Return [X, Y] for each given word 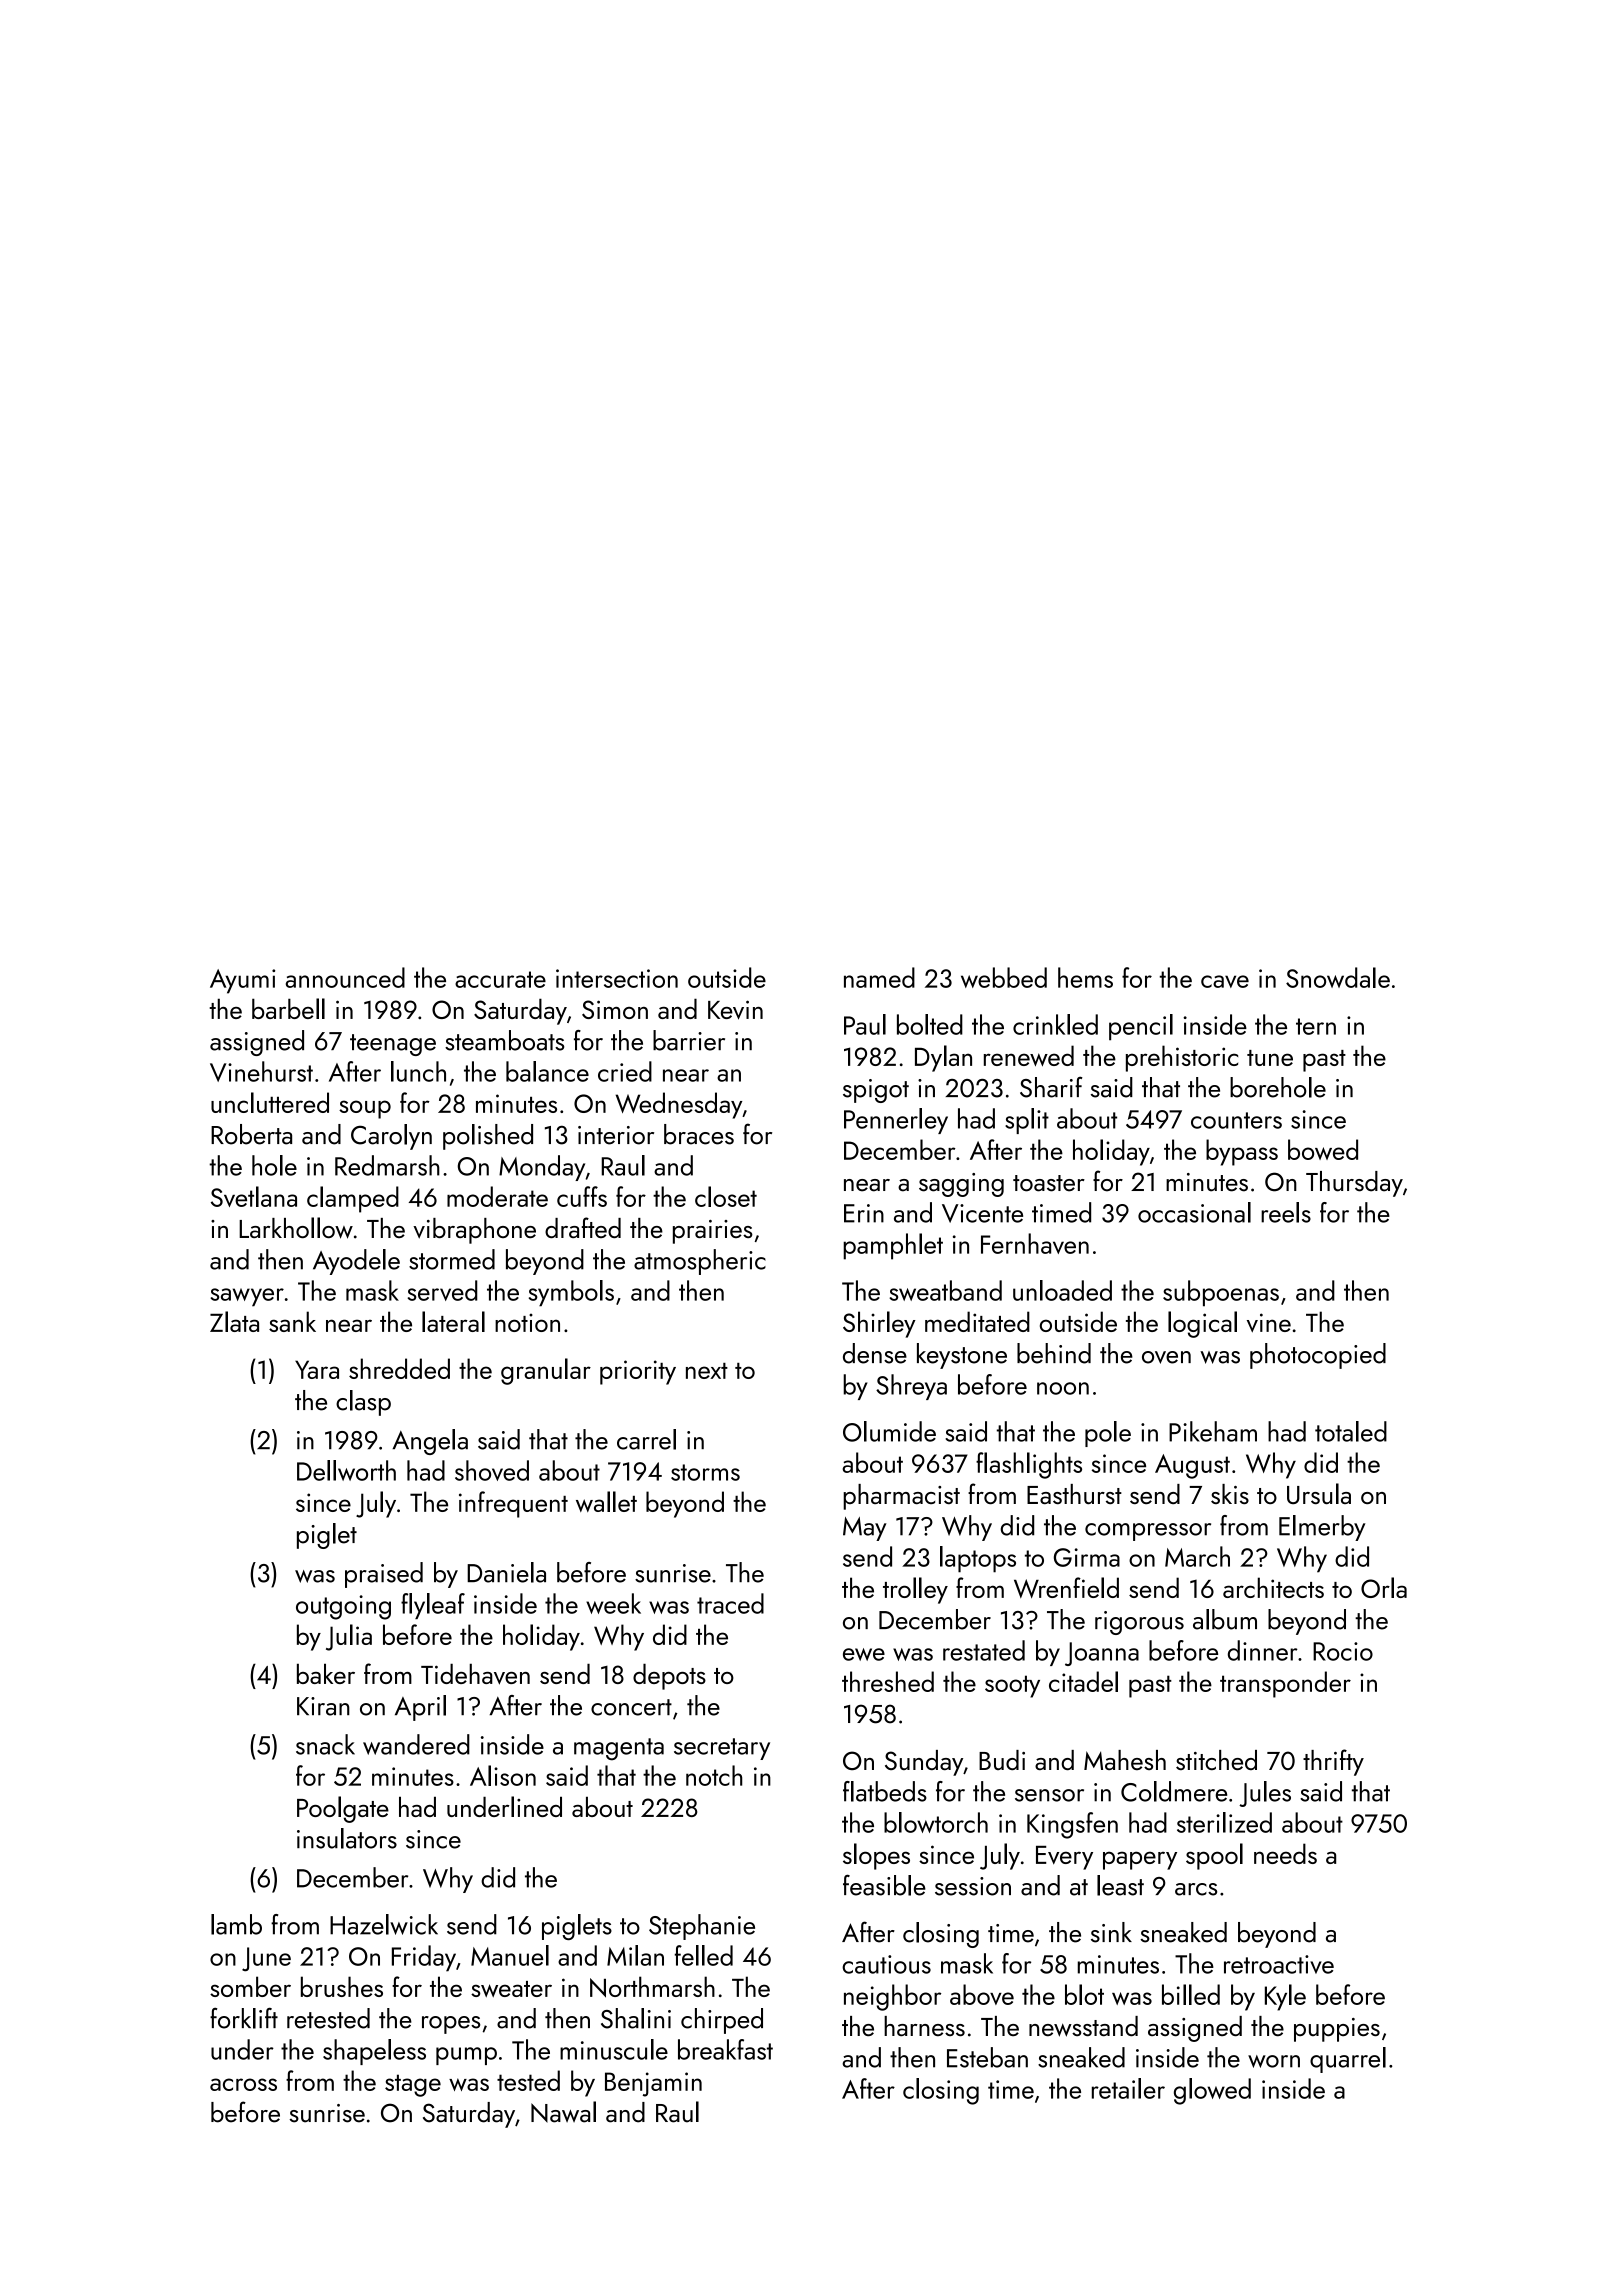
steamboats [504, 1040]
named [879, 977]
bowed [1323, 1149]
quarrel [1348, 2060]
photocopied [1318, 1356]
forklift [244, 2018]
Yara [317, 1369]
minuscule [614, 2049]
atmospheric [700, 1262]
